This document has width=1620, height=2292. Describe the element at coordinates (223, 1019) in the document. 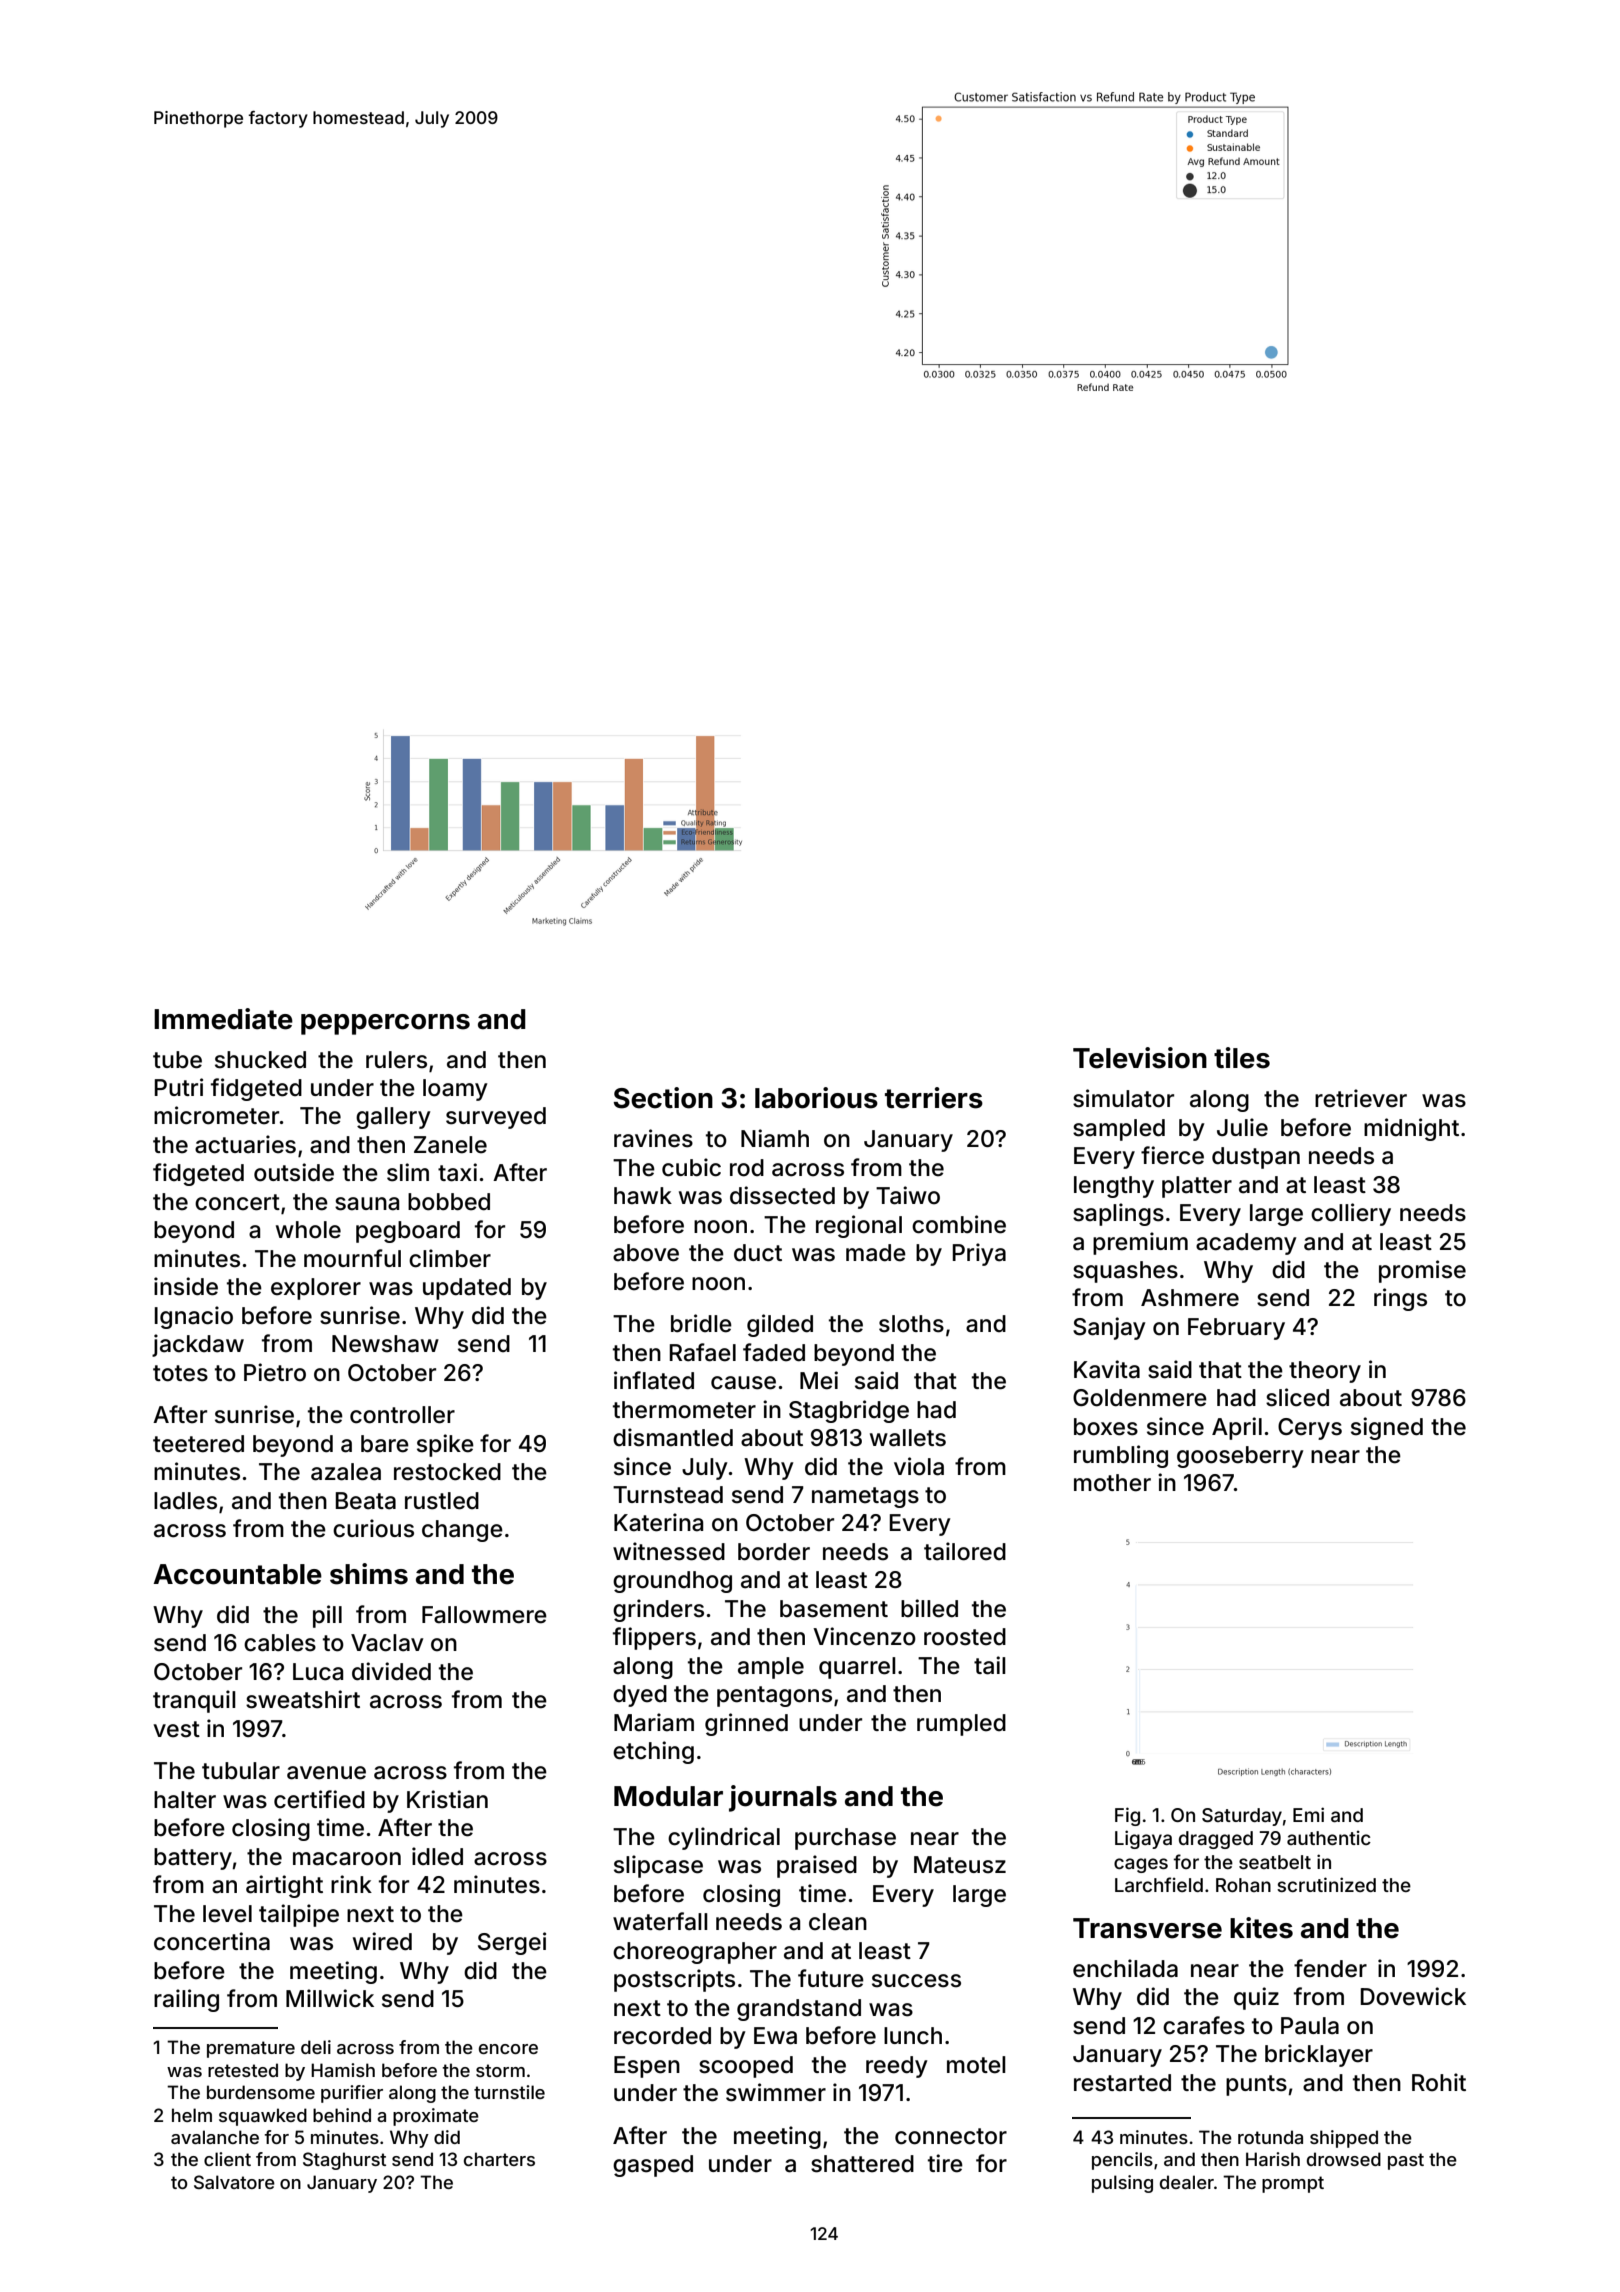

I see `Immediate` at that location.
